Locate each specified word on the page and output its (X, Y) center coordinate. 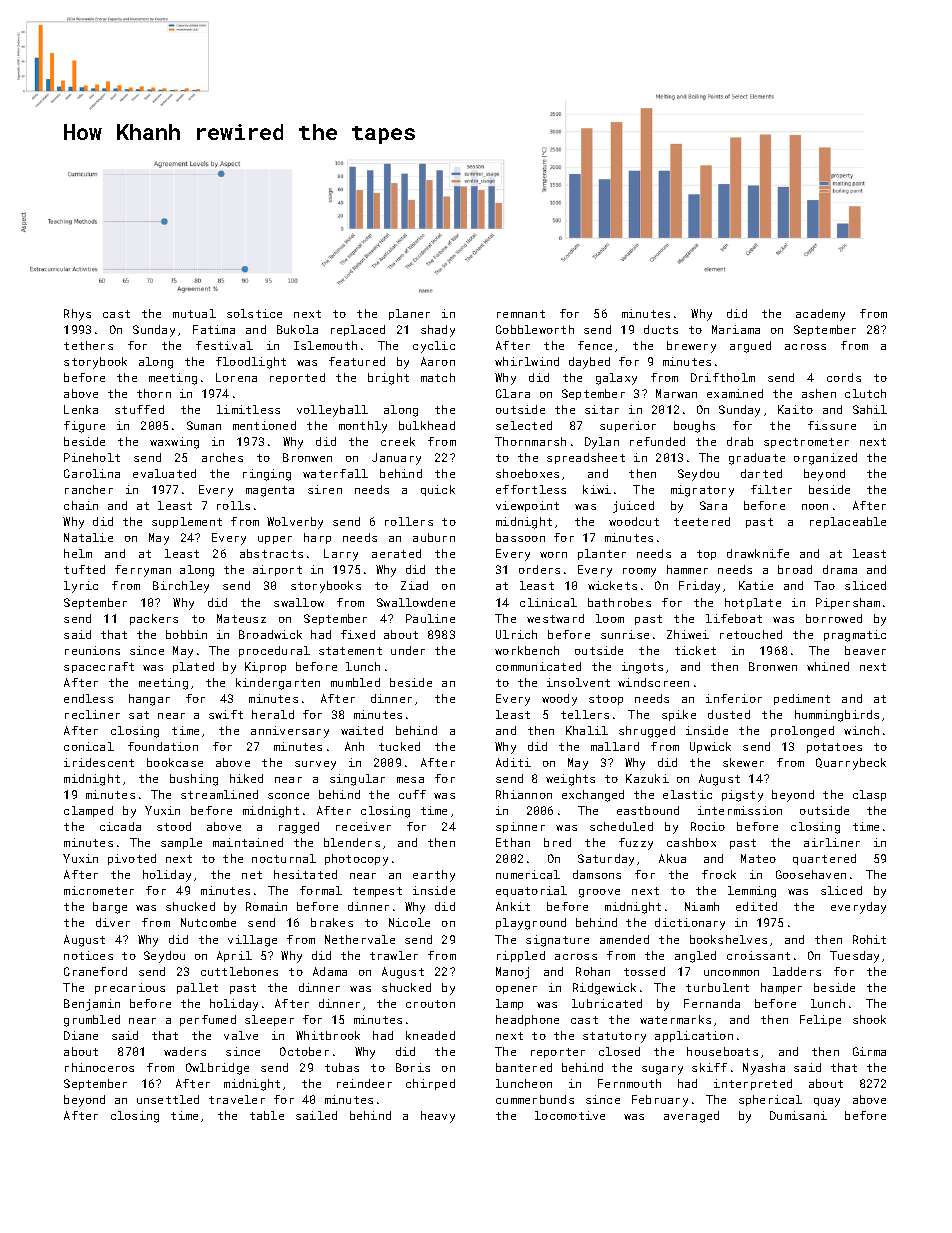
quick (438, 490)
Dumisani (798, 1115)
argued (750, 347)
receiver (363, 826)
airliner (832, 842)
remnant (521, 314)
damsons (597, 874)
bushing (194, 780)
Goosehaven (811, 874)
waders (185, 1051)
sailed (316, 1115)
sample (181, 843)
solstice (254, 313)
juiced (633, 507)
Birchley (181, 587)
